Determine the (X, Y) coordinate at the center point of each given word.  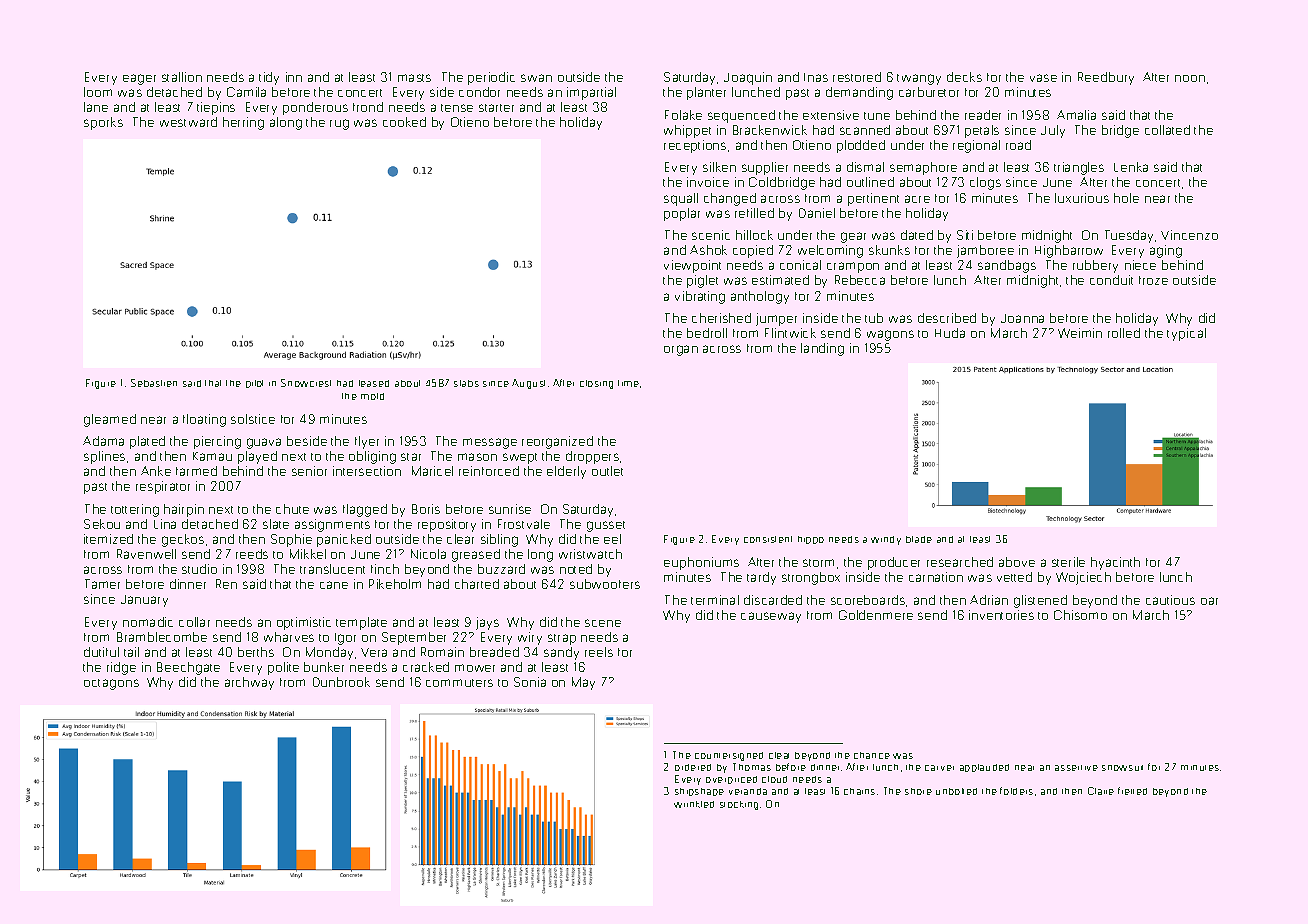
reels (599, 652)
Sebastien (154, 383)
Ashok (708, 250)
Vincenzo (1189, 235)
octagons (111, 684)
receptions (695, 146)
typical (1186, 334)
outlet (607, 471)
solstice (253, 419)
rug (339, 124)
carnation (936, 577)
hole (1126, 198)
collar (194, 622)
